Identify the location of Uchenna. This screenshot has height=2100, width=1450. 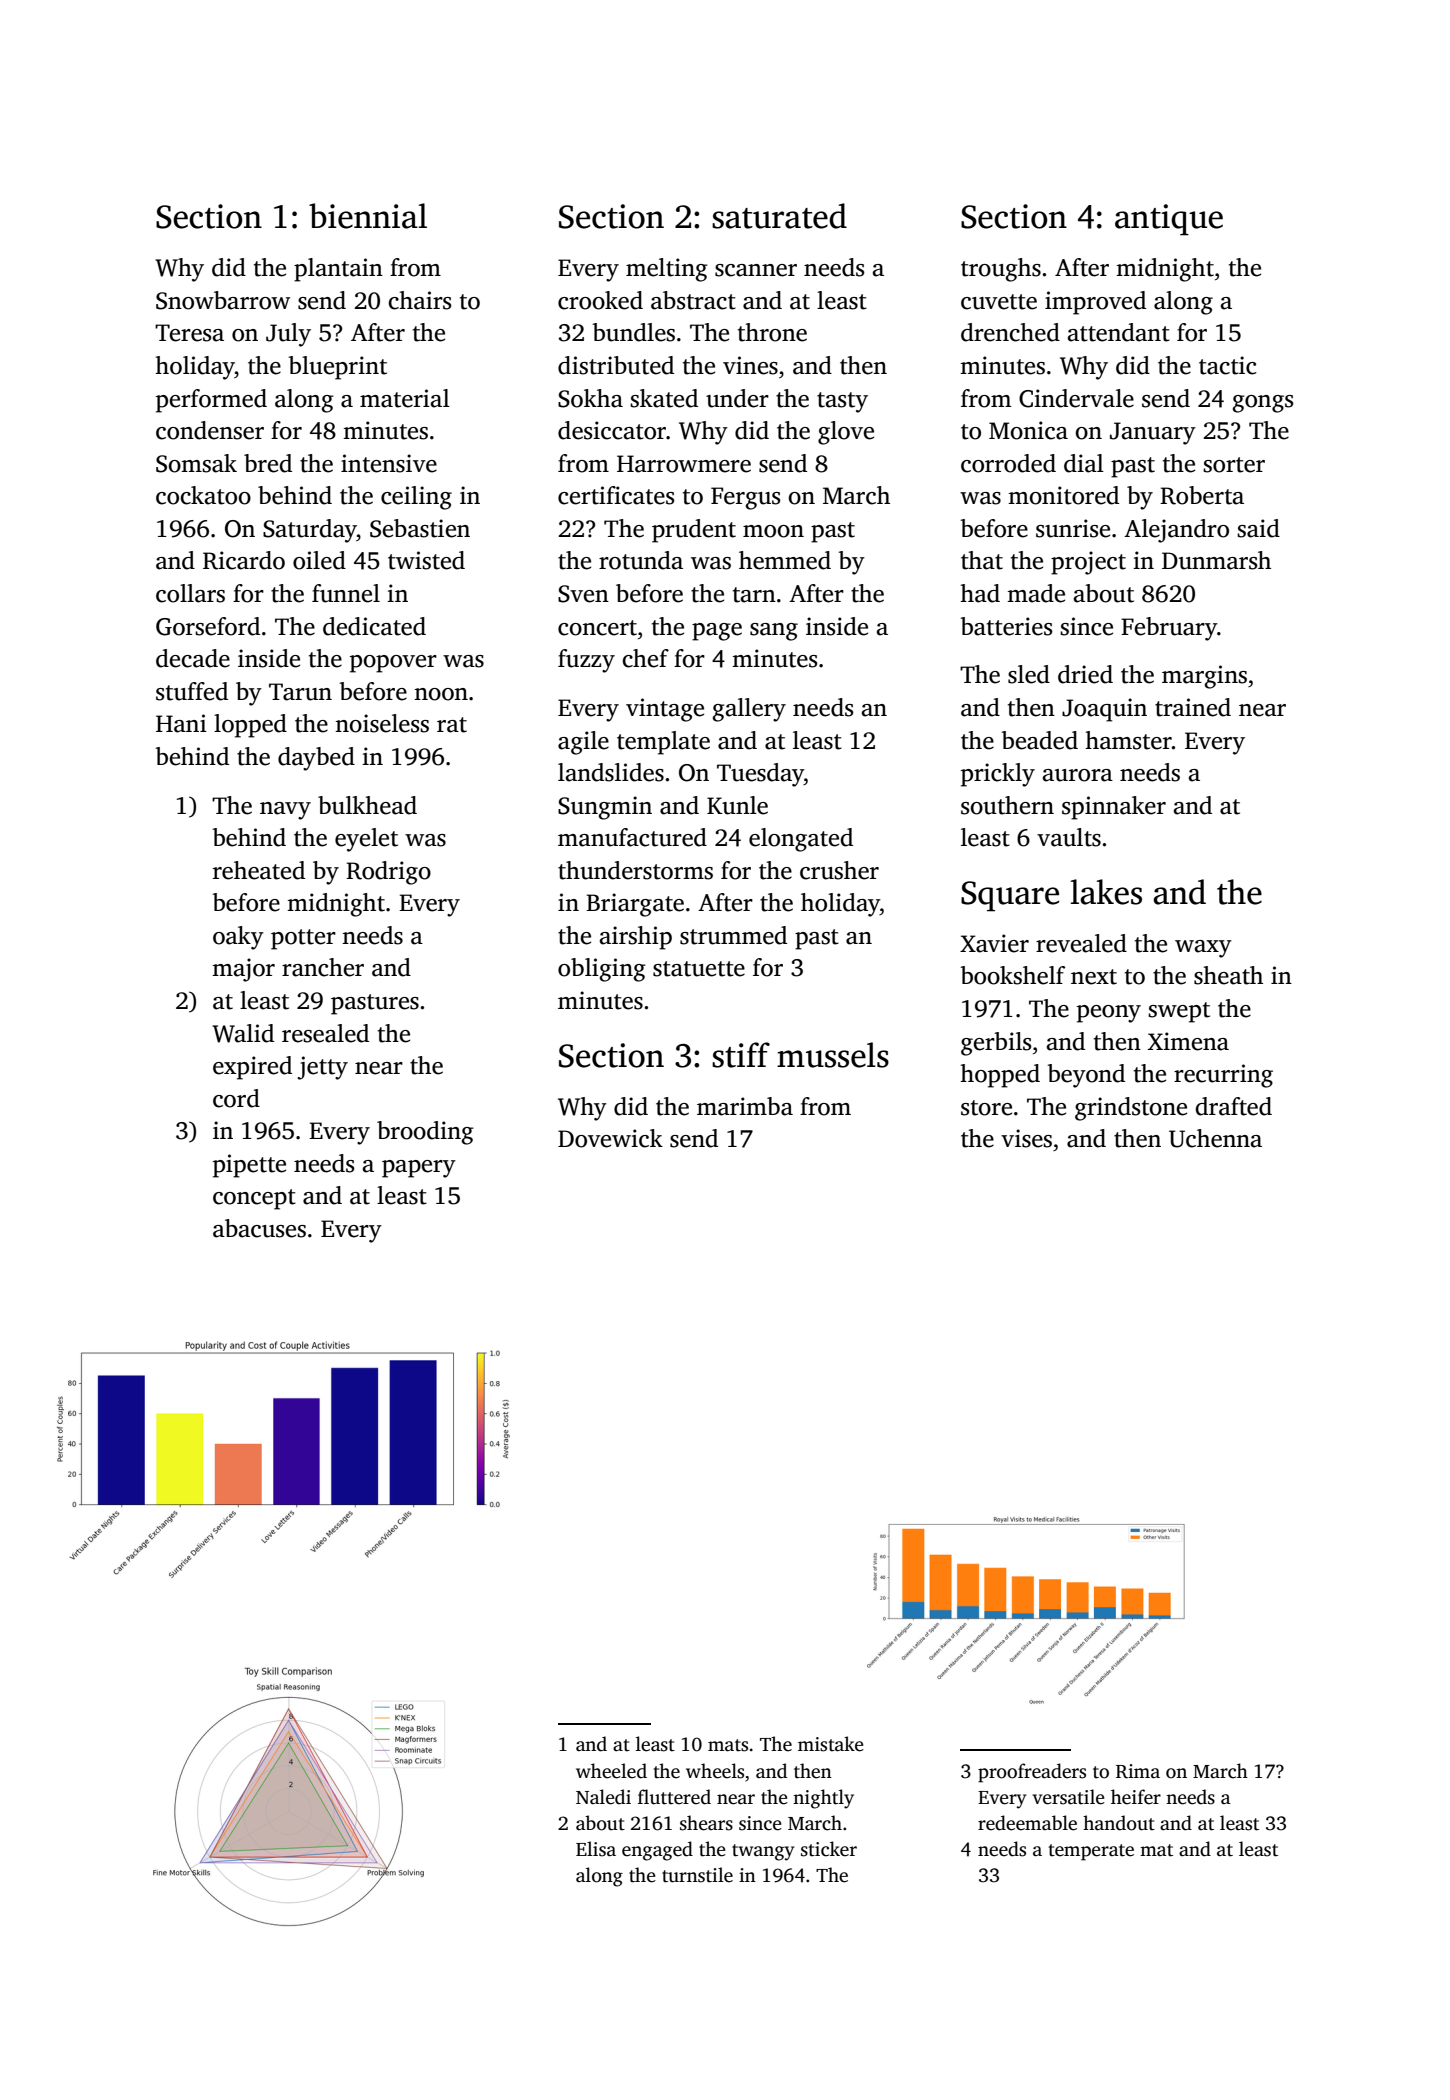
(1215, 1138).
